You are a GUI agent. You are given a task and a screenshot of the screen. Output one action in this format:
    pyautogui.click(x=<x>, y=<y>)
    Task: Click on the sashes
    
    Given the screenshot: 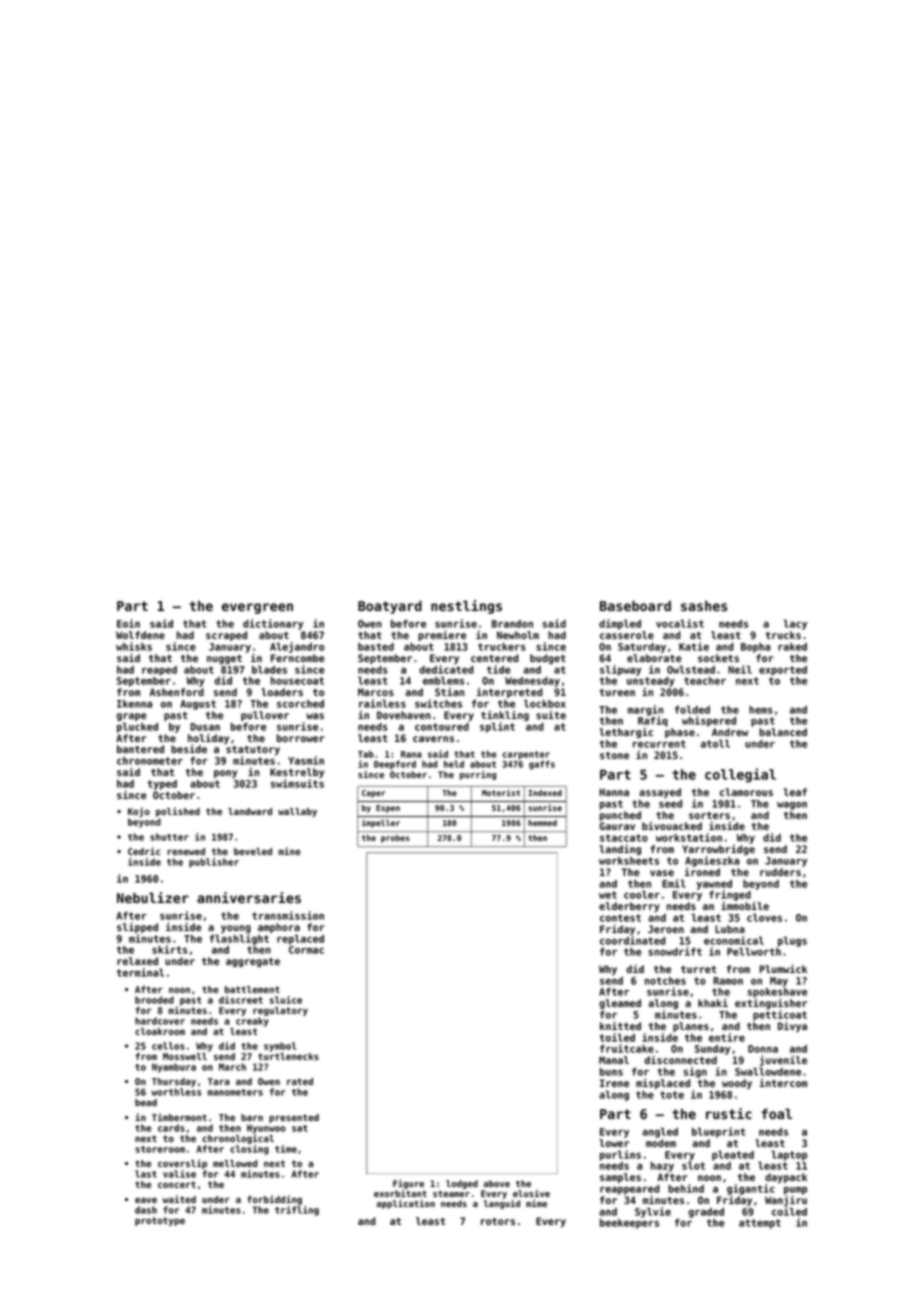 What is the action you would take?
    pyautogui.click(x=704, y=606)
